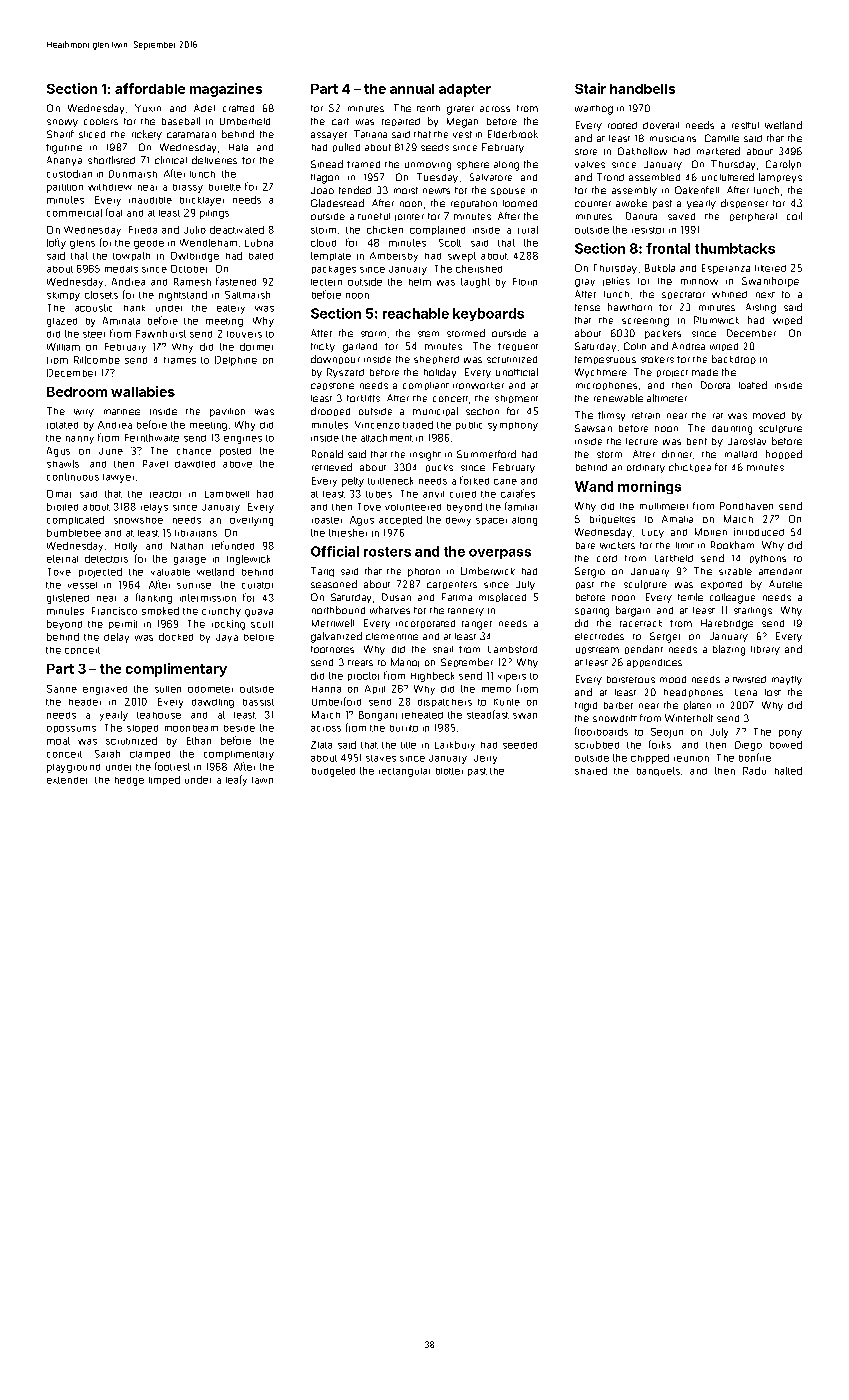  What do you see at coordinates (360, 663) in the document?
I see `treats` at bounding box center [360, 663].
